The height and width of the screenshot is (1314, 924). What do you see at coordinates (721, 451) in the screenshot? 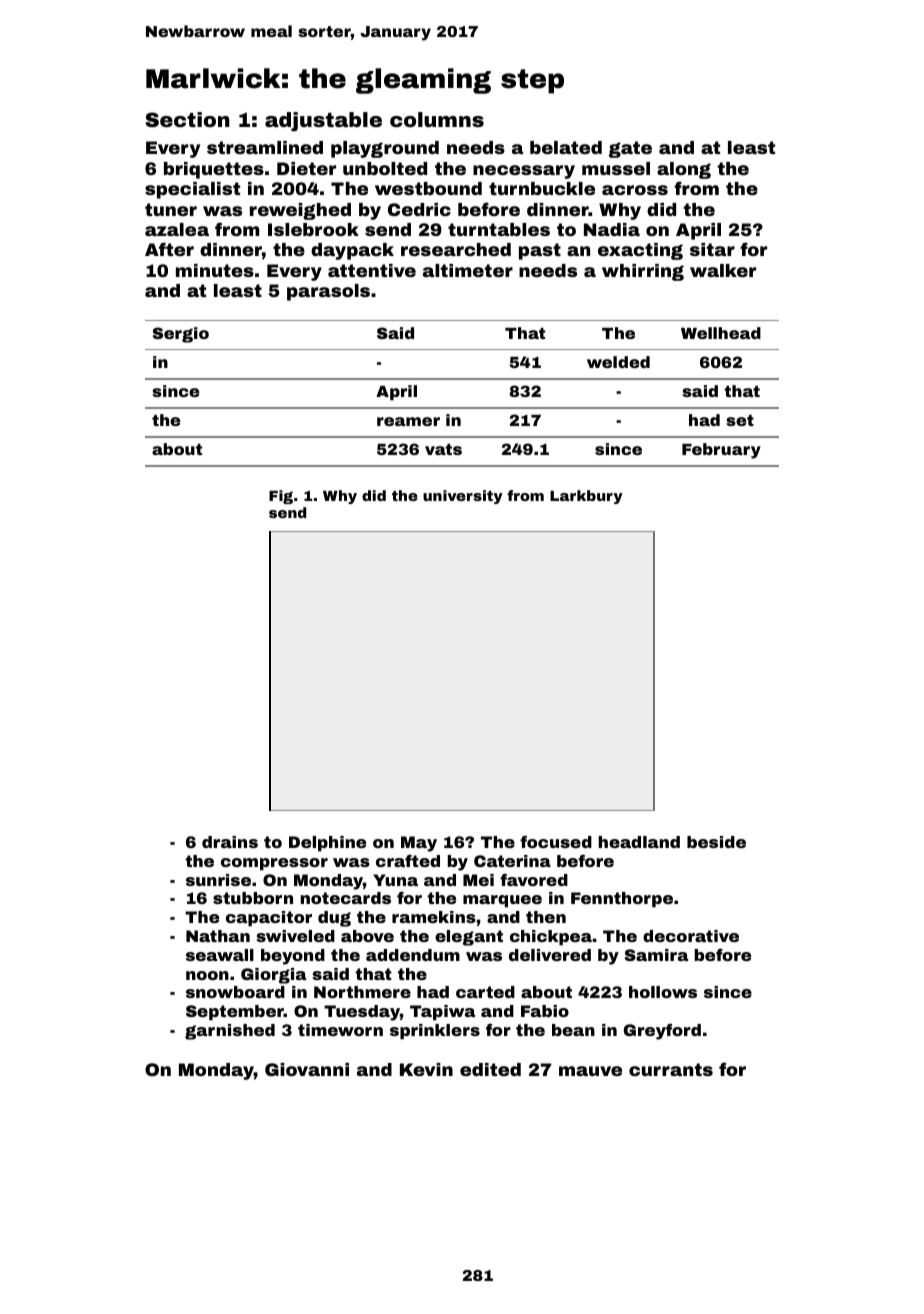
I see `February` at bounding box center [721, 451].
